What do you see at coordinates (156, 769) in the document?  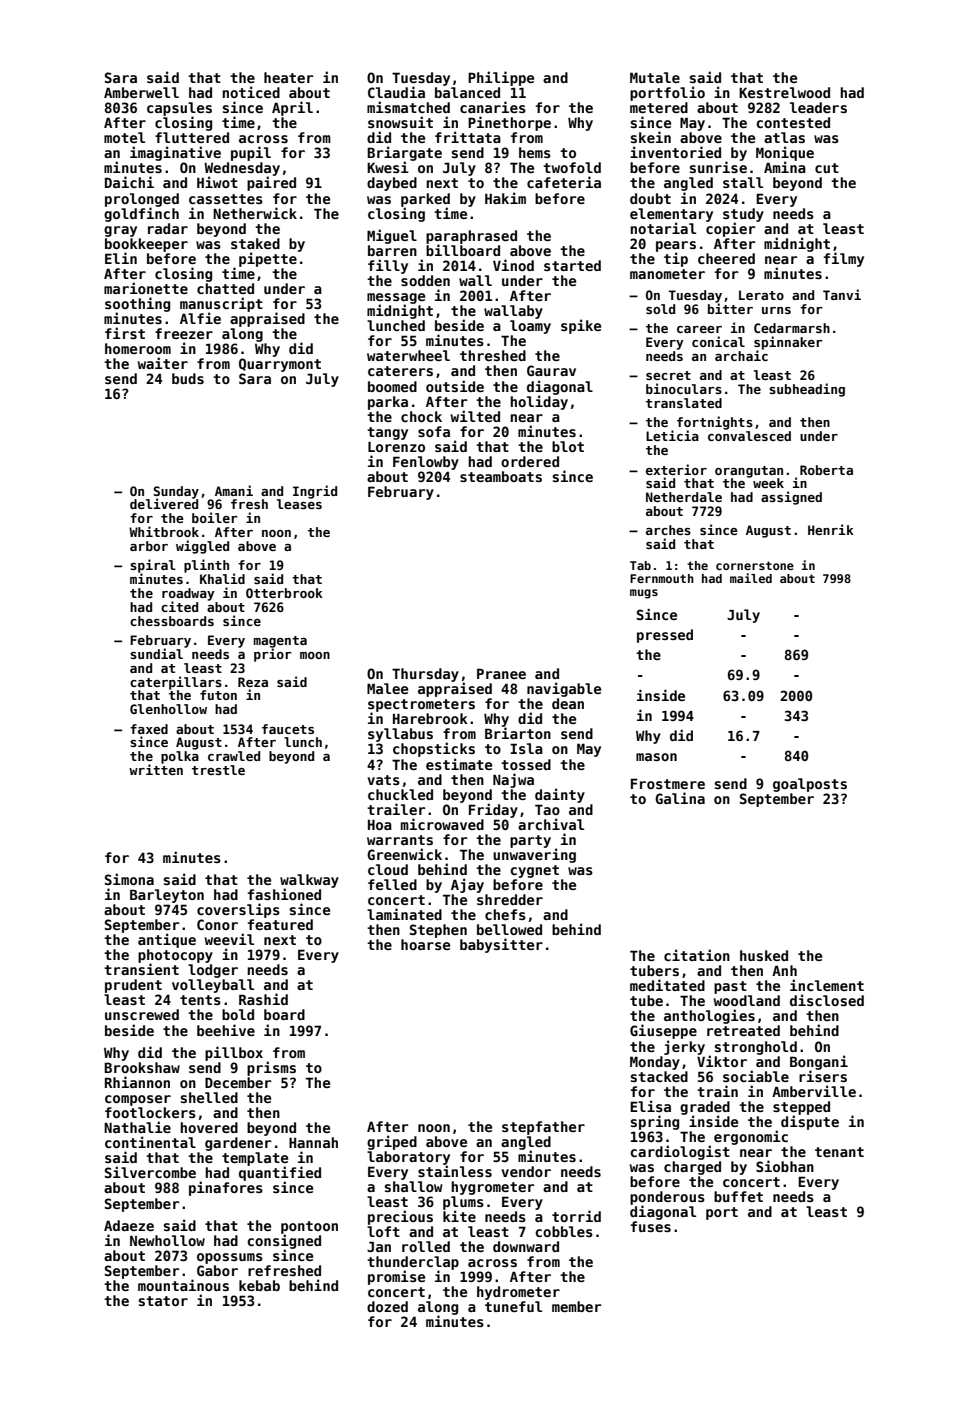 I see `written` at bounding box center [156, 769].
